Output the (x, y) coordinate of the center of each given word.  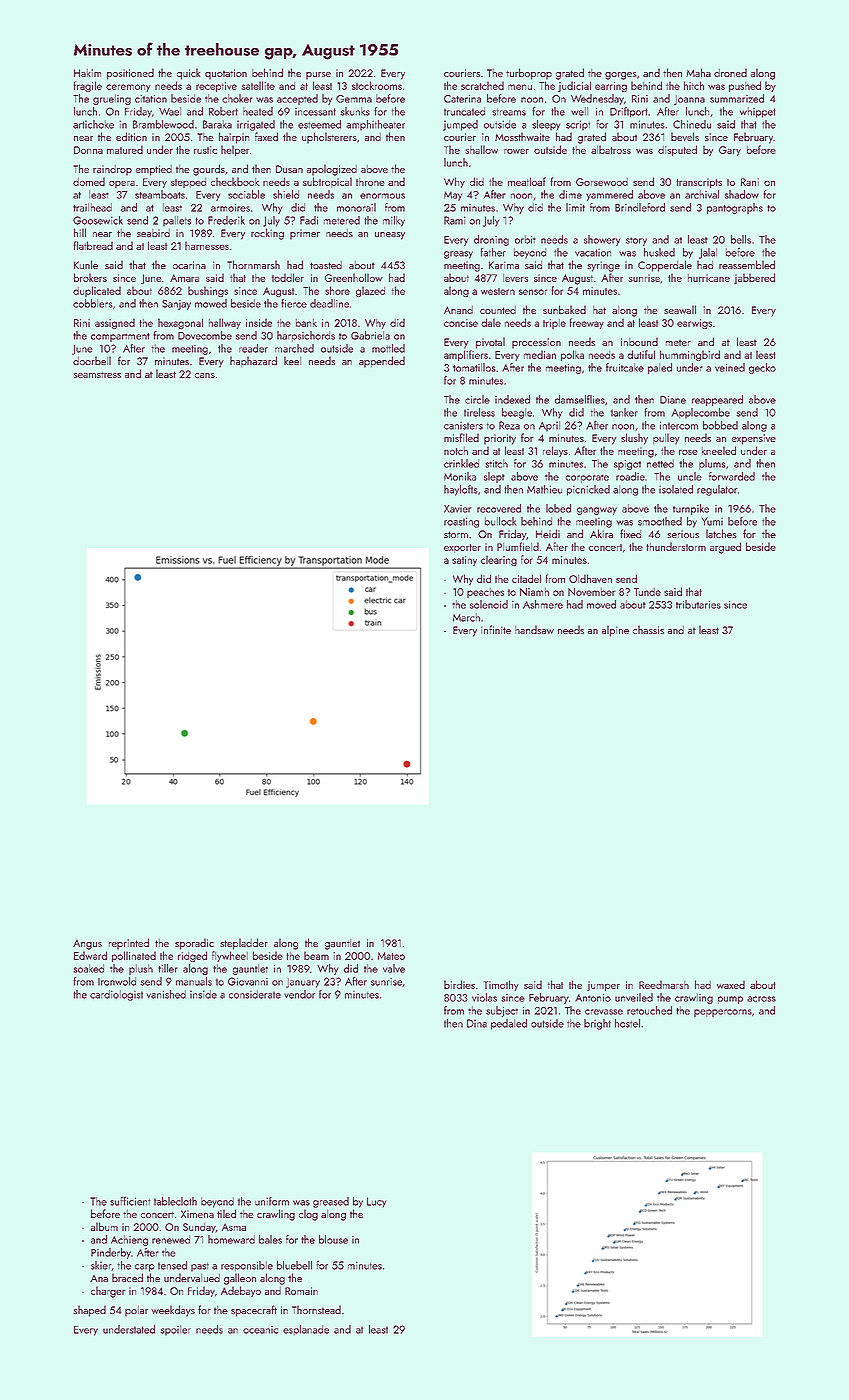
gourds (209, 170)
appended (382, 362)
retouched (649, 1010)
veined (730, 367)
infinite (496, 629)
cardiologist (116, 995)
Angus (87, 944)
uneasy (390, 236)
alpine (615, 631)
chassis (648, 629)
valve (394, 968)
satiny (464, 561)
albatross (611, 149)
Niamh (534, 592)
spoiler (175, 1330)
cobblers (93, 303)
